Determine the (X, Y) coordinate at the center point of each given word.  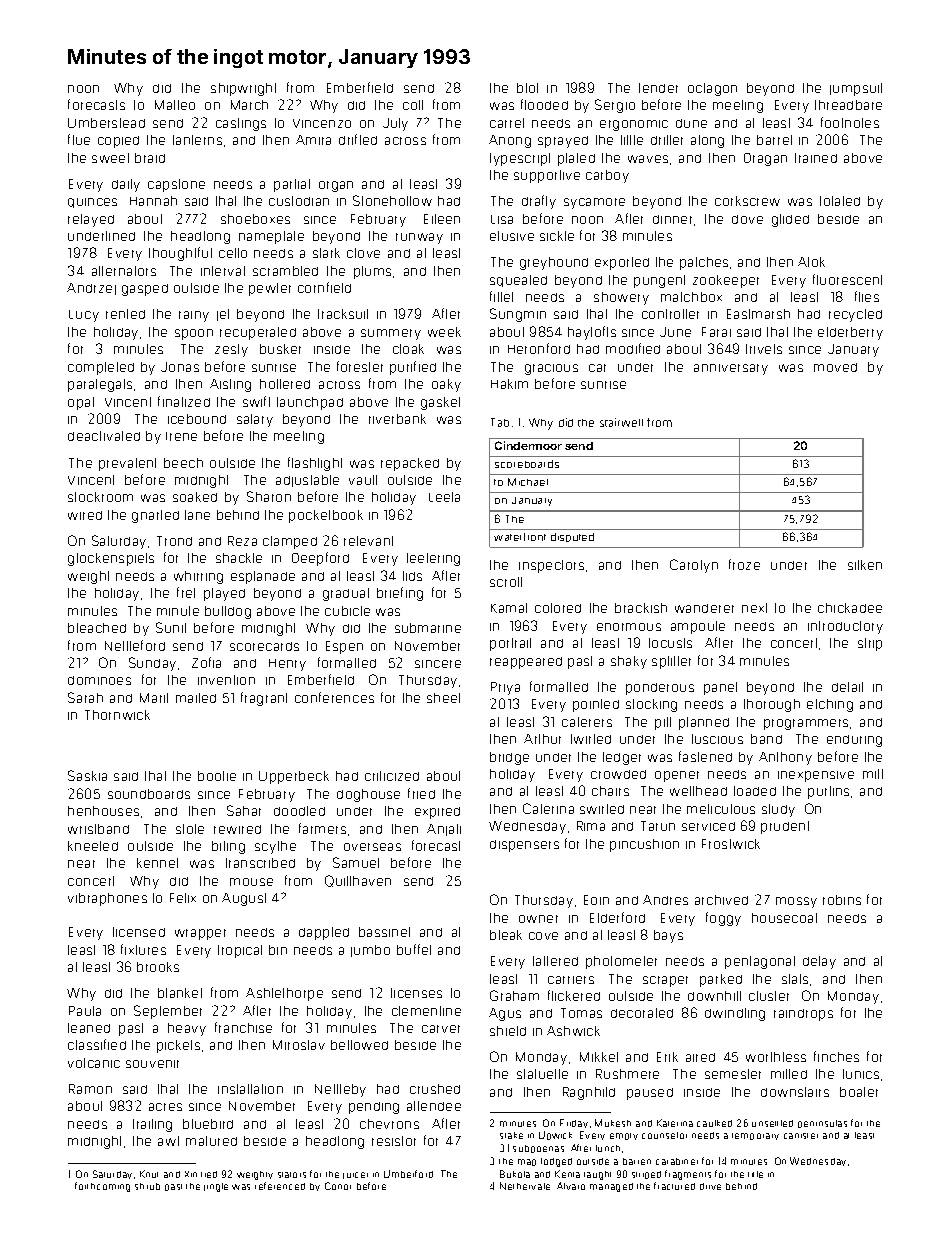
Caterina (548, 808)
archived (721, 900)
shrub (147, 1186)
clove (363, 253)
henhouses (103, 811)
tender (658, 88)
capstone (176, 185)
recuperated (258, 333)
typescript (520, 159)
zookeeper (726, 281)
